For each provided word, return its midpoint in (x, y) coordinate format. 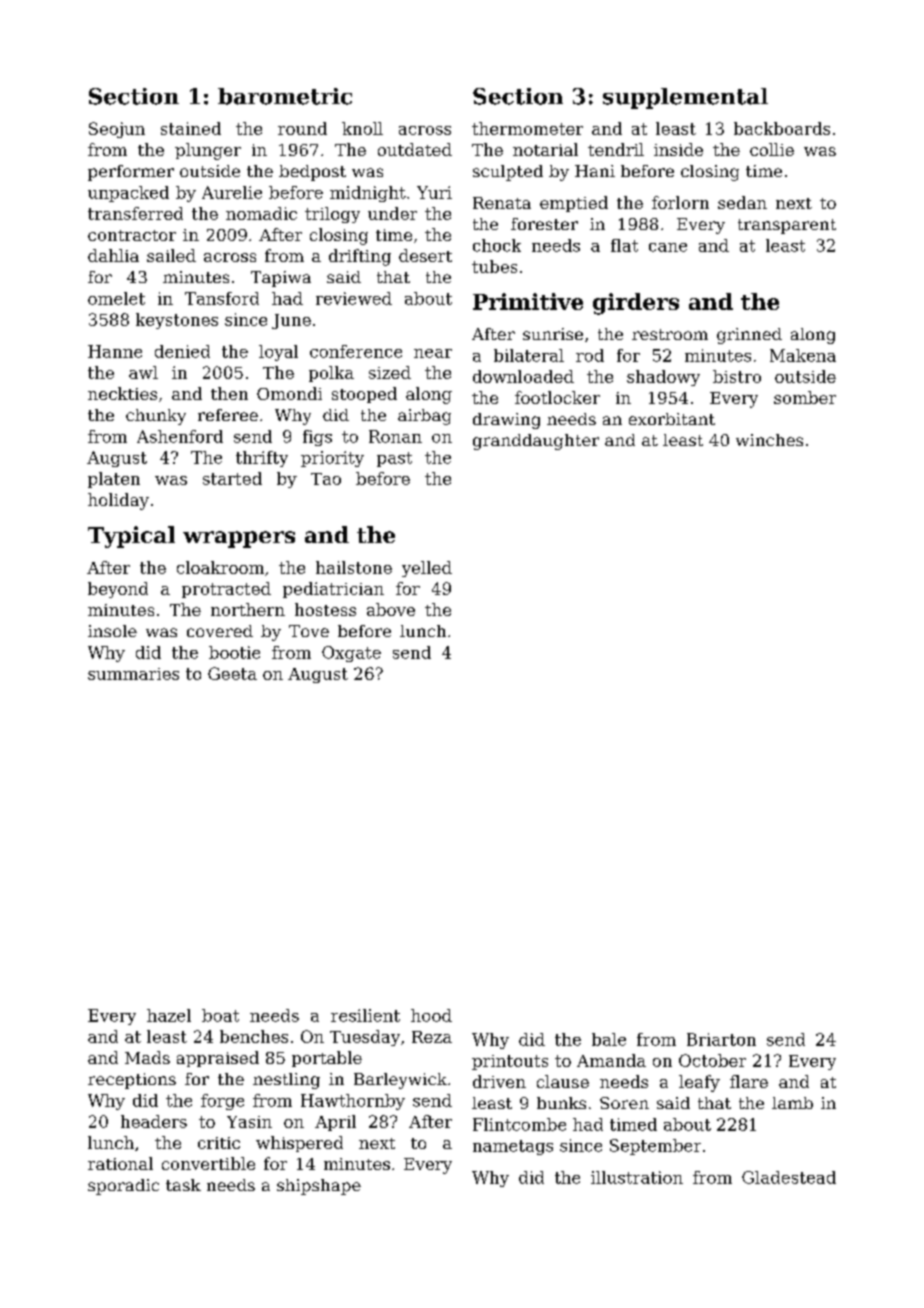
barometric (285, 96)
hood (431, 1015)
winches (769, 440)
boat (220, 1015)
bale (609, 1039)
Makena (803, 355)
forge (222, 1102)
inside (678, 149)
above (391, 609)
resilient (365, 1015)
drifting (360, 257)
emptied (574, 204)
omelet (116, 298)
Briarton (721, 1039)
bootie (234, 652)
